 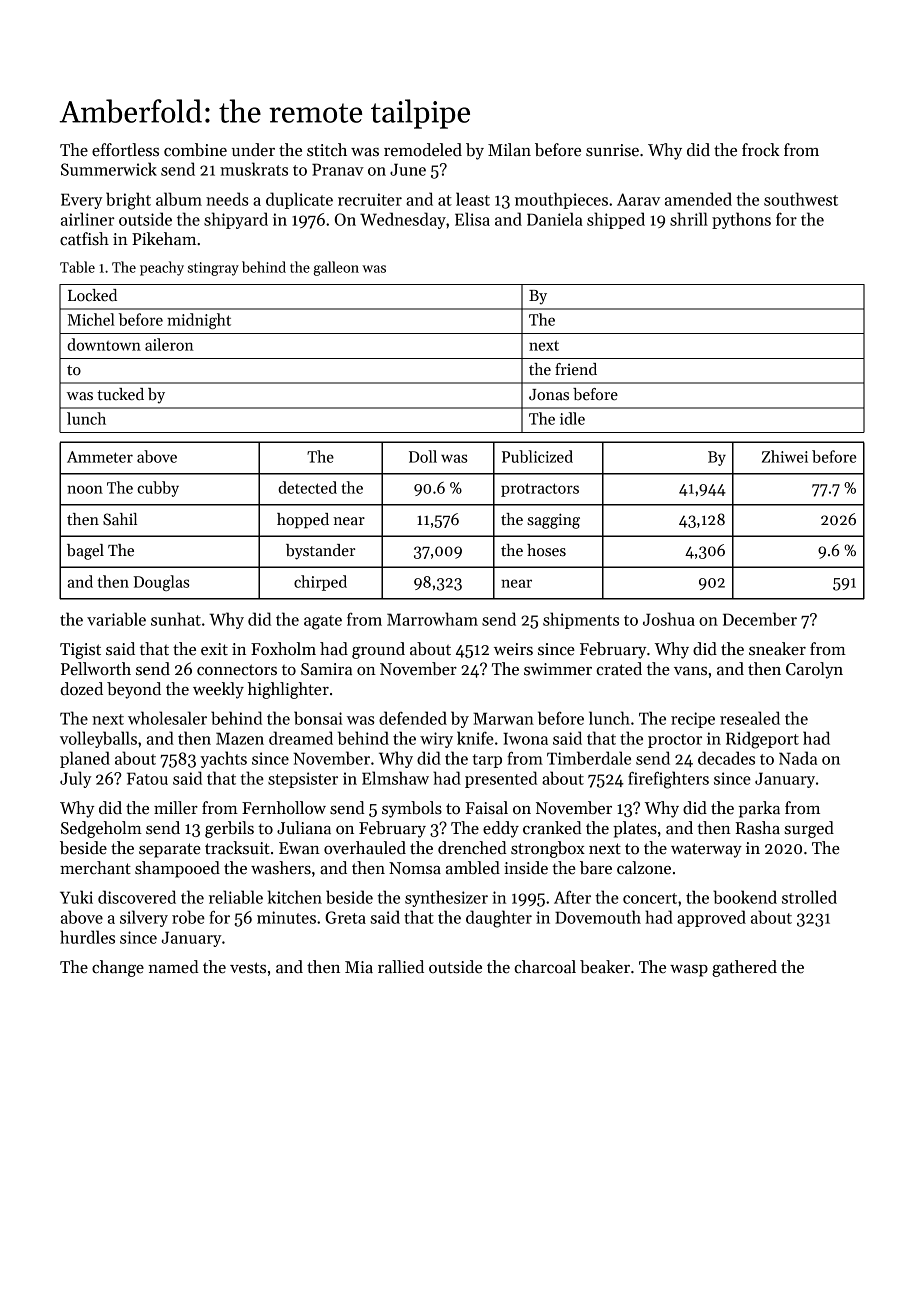 What do you see at coordinates (195, 150) in the screenshot?
I see `combine` at bounding box center [195, 150].
